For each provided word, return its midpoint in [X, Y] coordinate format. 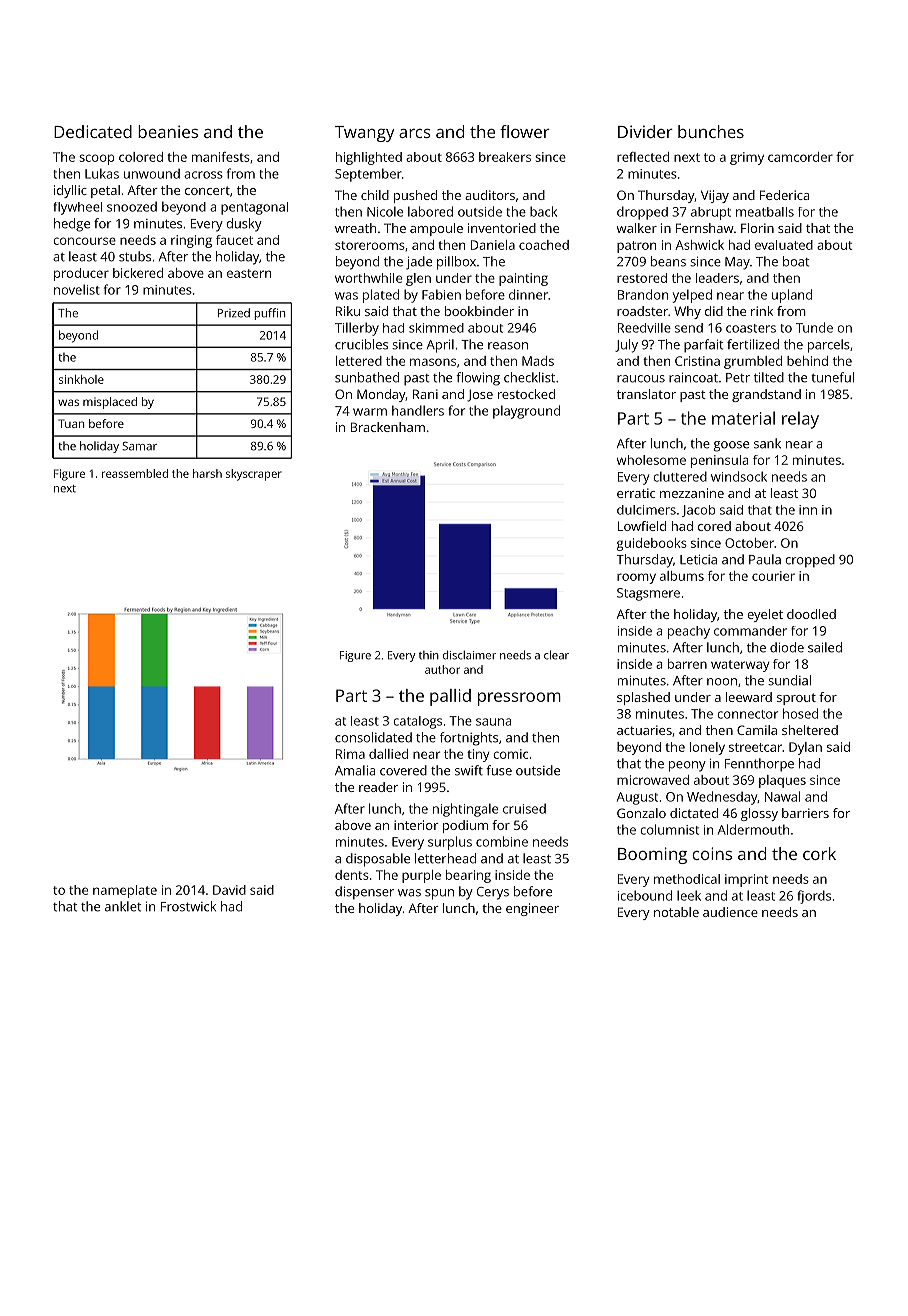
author [442, 669]
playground [526, 412]
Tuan [71, 423]
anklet [123, 906]
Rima [350, 754]
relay [800, 420]
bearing [468, 876]
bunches [711, 131]
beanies [168, 131]
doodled [811, 614]
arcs [415, 133]
